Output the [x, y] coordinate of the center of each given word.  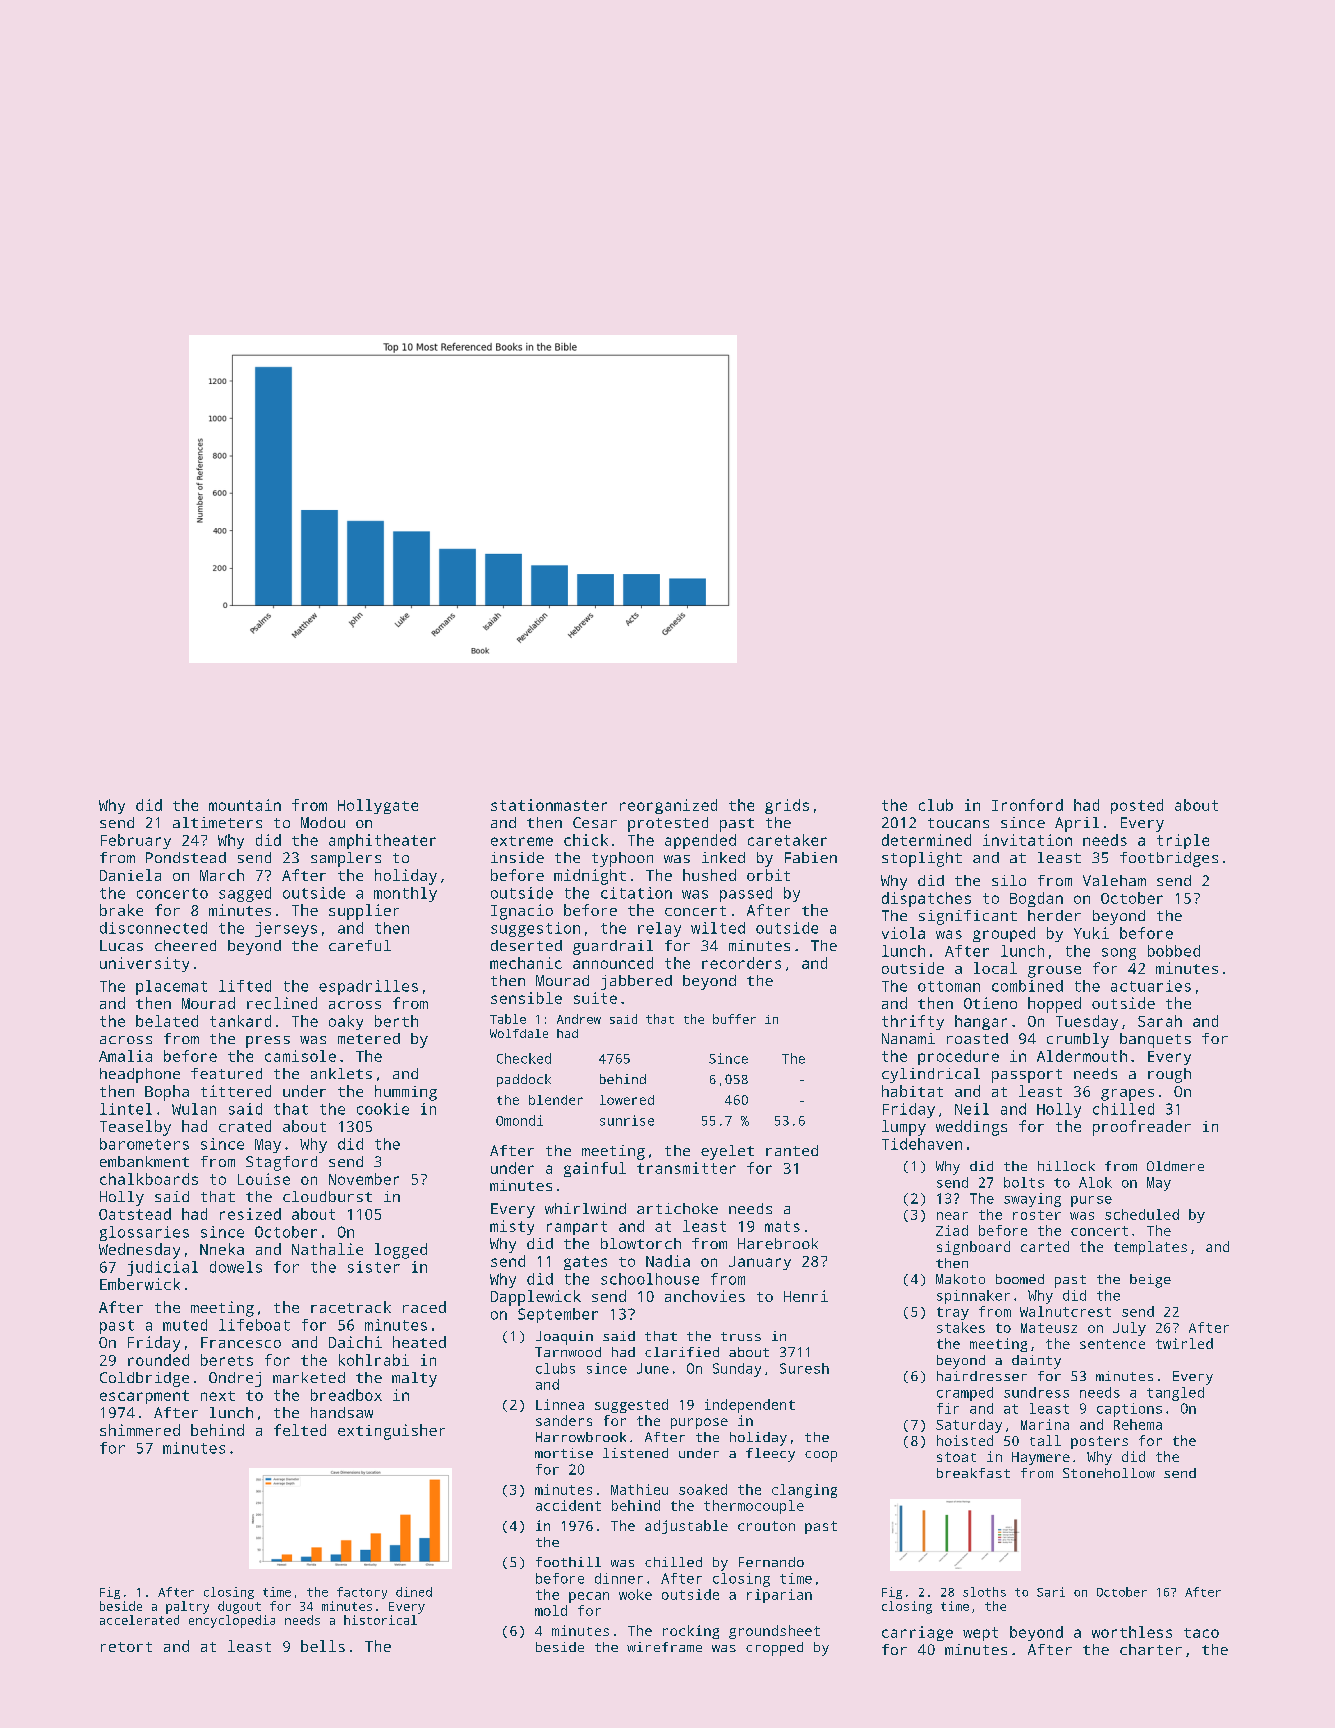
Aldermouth [1082, 1056]
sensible [526, 998]
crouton [766, 1526]
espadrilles [368, 987]
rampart [577, 1228]
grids [787, 806]
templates [1150, 1248]
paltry [187, 1607]
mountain [245, 805]
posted [1137, 806]
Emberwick [140, 1284]
